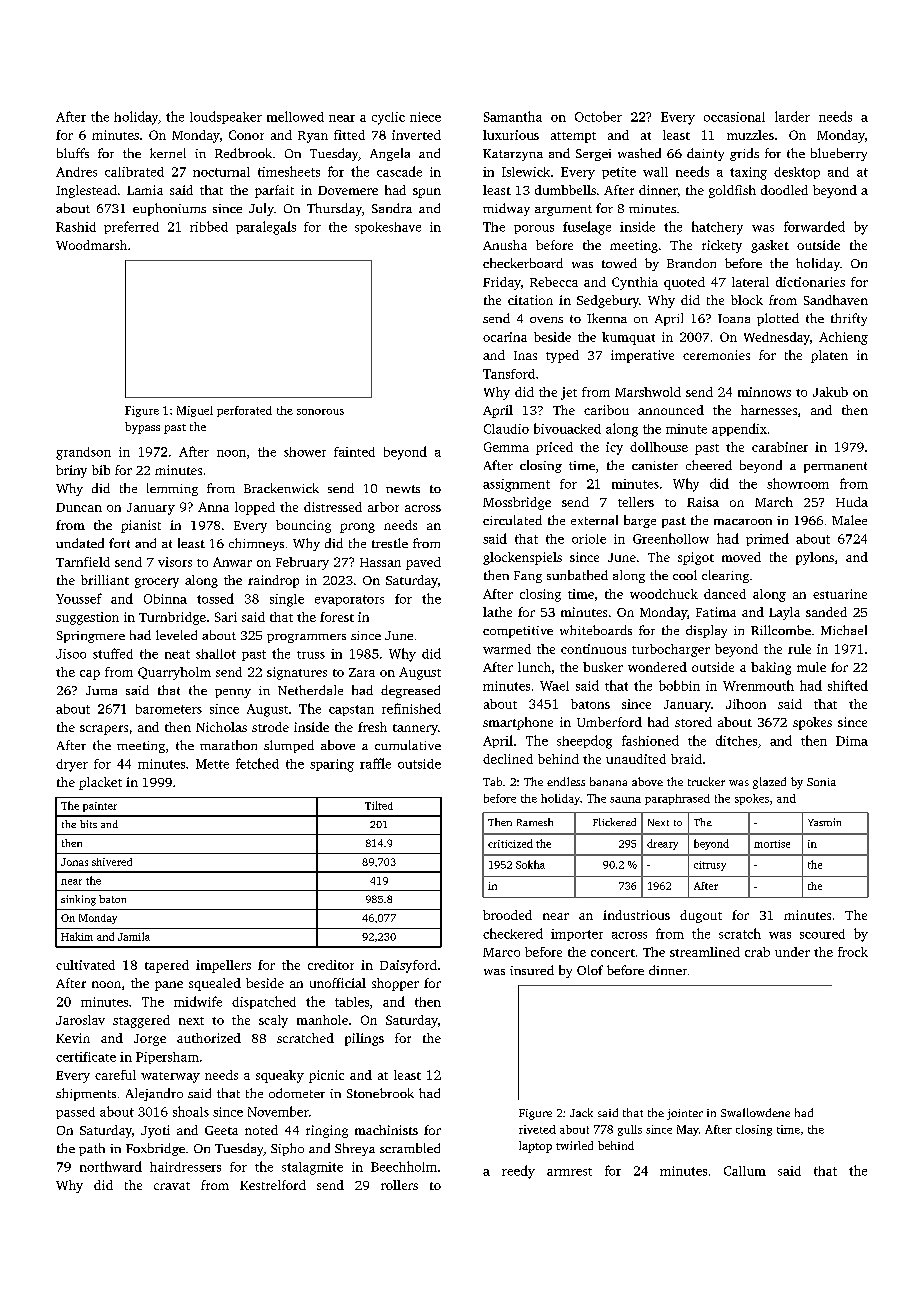 The width and height of the page is (924, 1308). What do you see at coordinates (408, 745) in the page?
I see `cumulative` at bounding box center [408, 745].
